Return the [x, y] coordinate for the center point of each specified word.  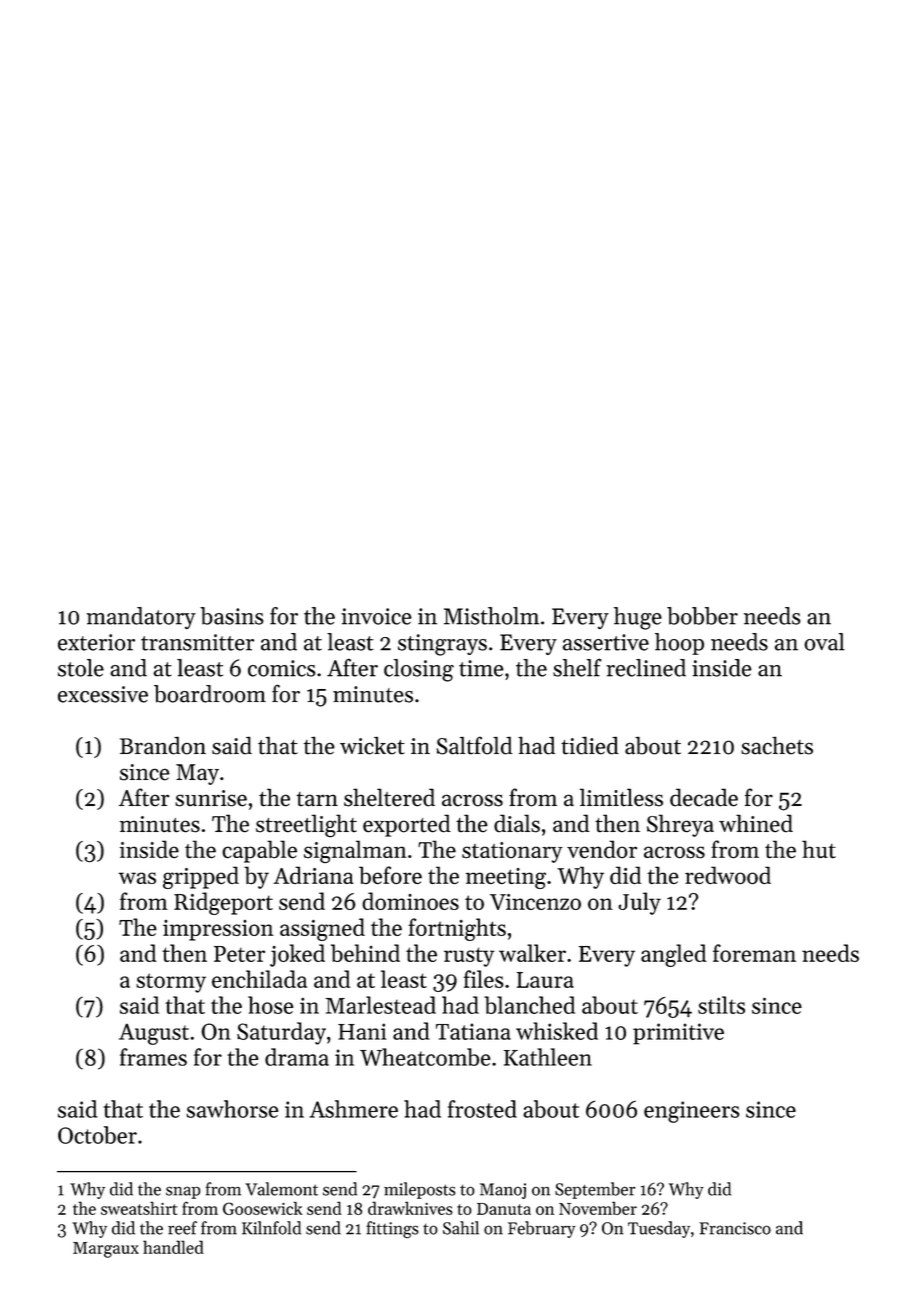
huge [638, 618]
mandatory [141, 618]
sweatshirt [139, 1208]
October [97, 1135]
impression [218, 930]
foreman [754, 953]
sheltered [389, 797]
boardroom [210, 694]
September [595, 1190]
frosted [482, 1109]
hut [819, 849]
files [484, 979]
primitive [678, 1034]
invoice [376, 616]
